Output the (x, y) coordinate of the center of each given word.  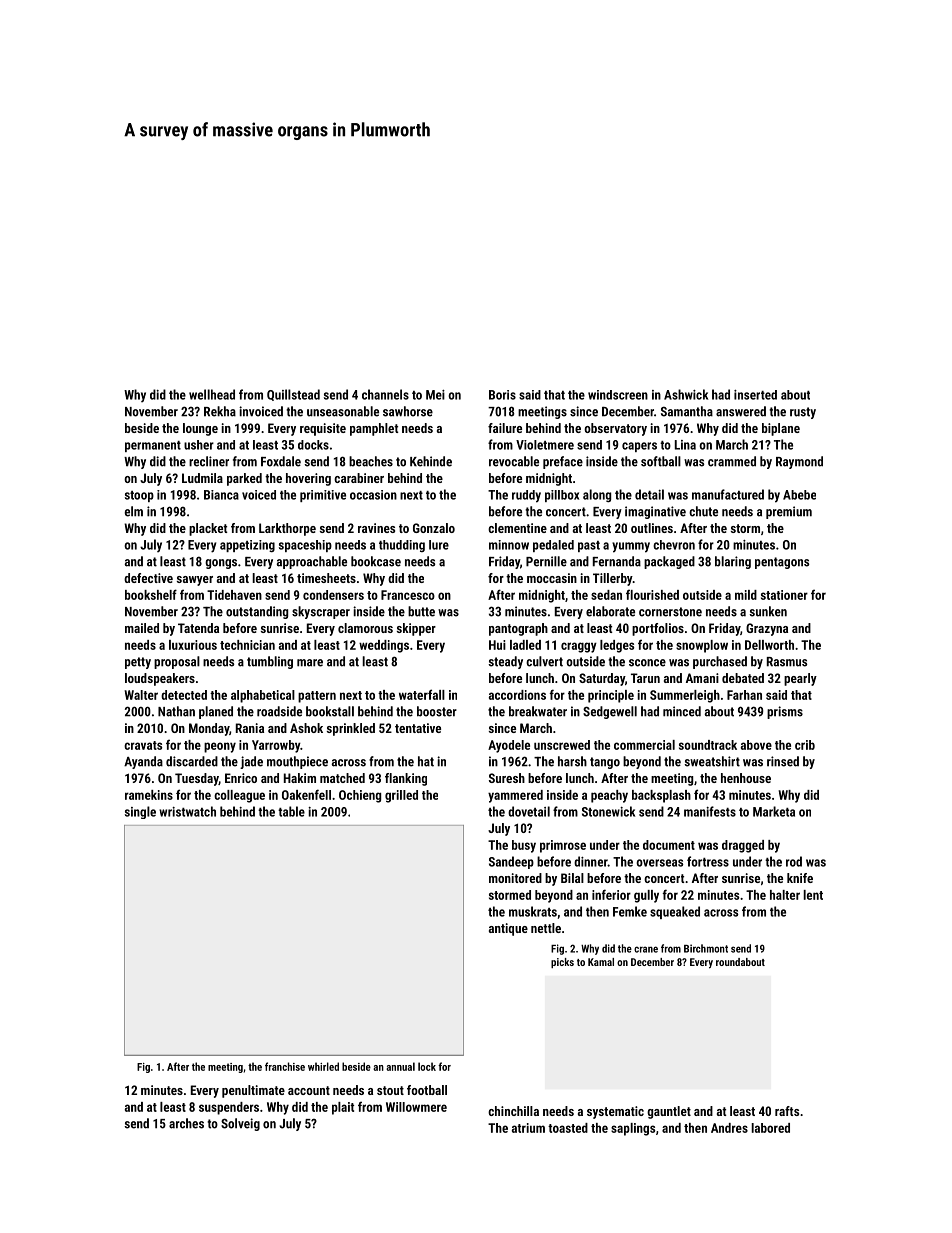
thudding (402, 546)
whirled (323, 1066)
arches (186, 1123)
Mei (435, 395)
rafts (787, 1111)
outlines (652, 528)
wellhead (212, 394)
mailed (142, 628)
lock (427, 1066)
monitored (515, 878)
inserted (755, 395)
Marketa (774, 811)
